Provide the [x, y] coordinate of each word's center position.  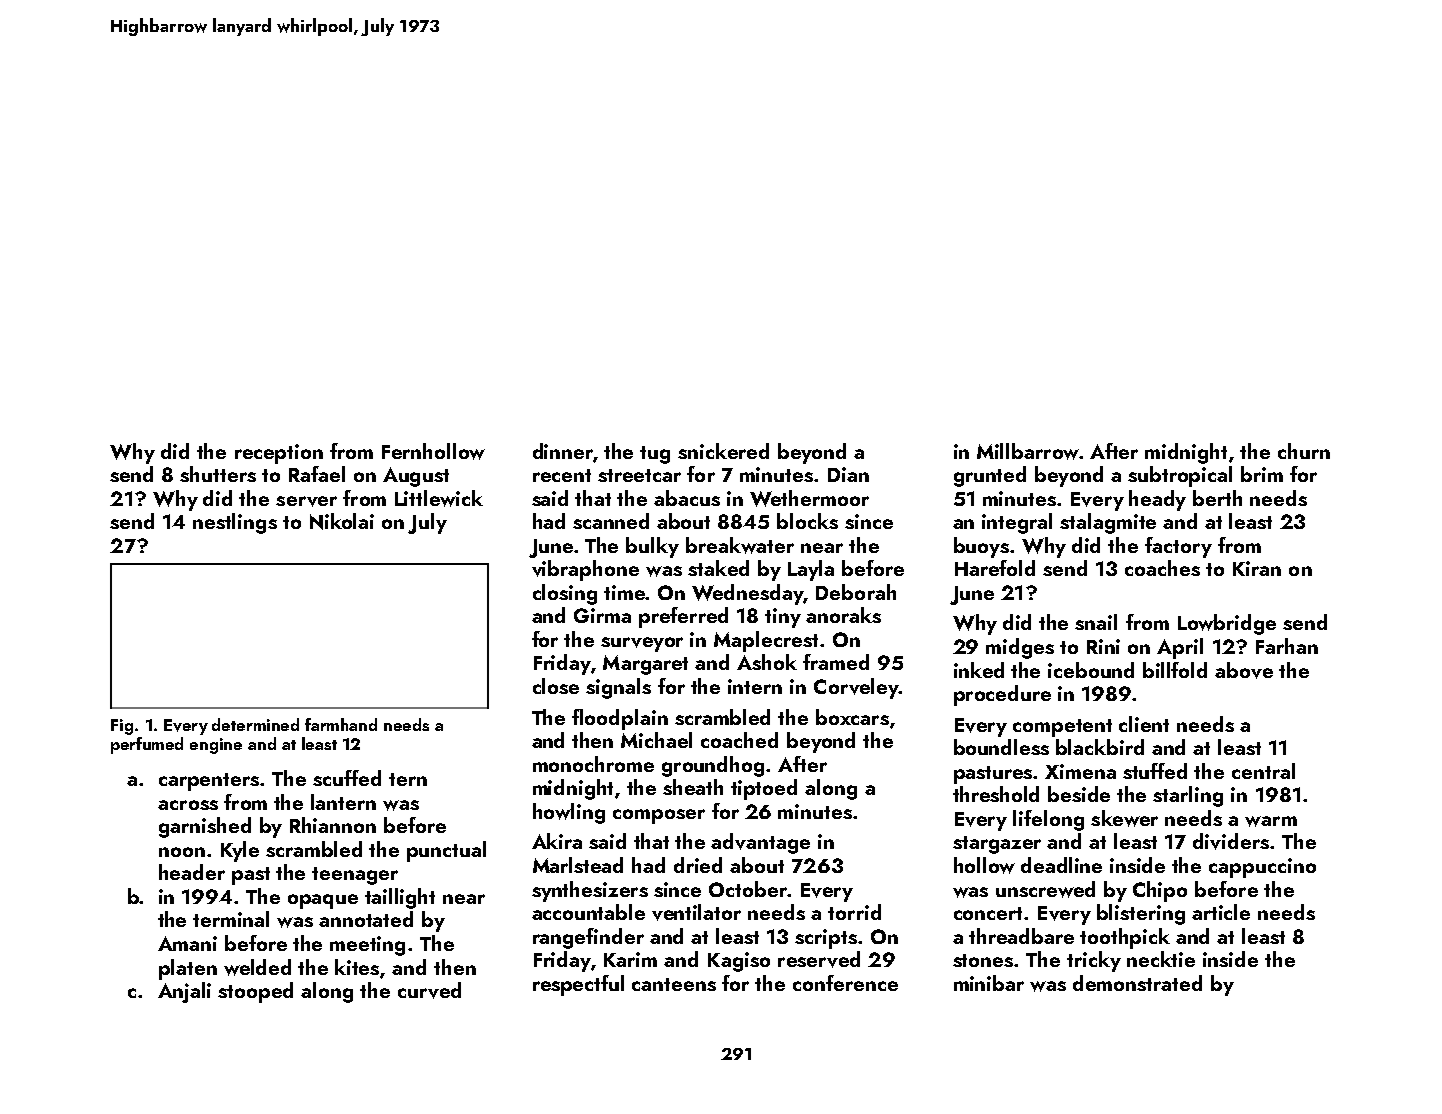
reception [279, 454]
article [1221, 912]
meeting [367, 946]
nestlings [235, 523]
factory [1178, 547]
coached [739, 740]
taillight [400, 898]
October [748, 889]
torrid [854, 912]
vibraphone [585, 570]
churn [1304, 451]
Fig [122, 727]
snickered [723, 451]
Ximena [1080, 771]
